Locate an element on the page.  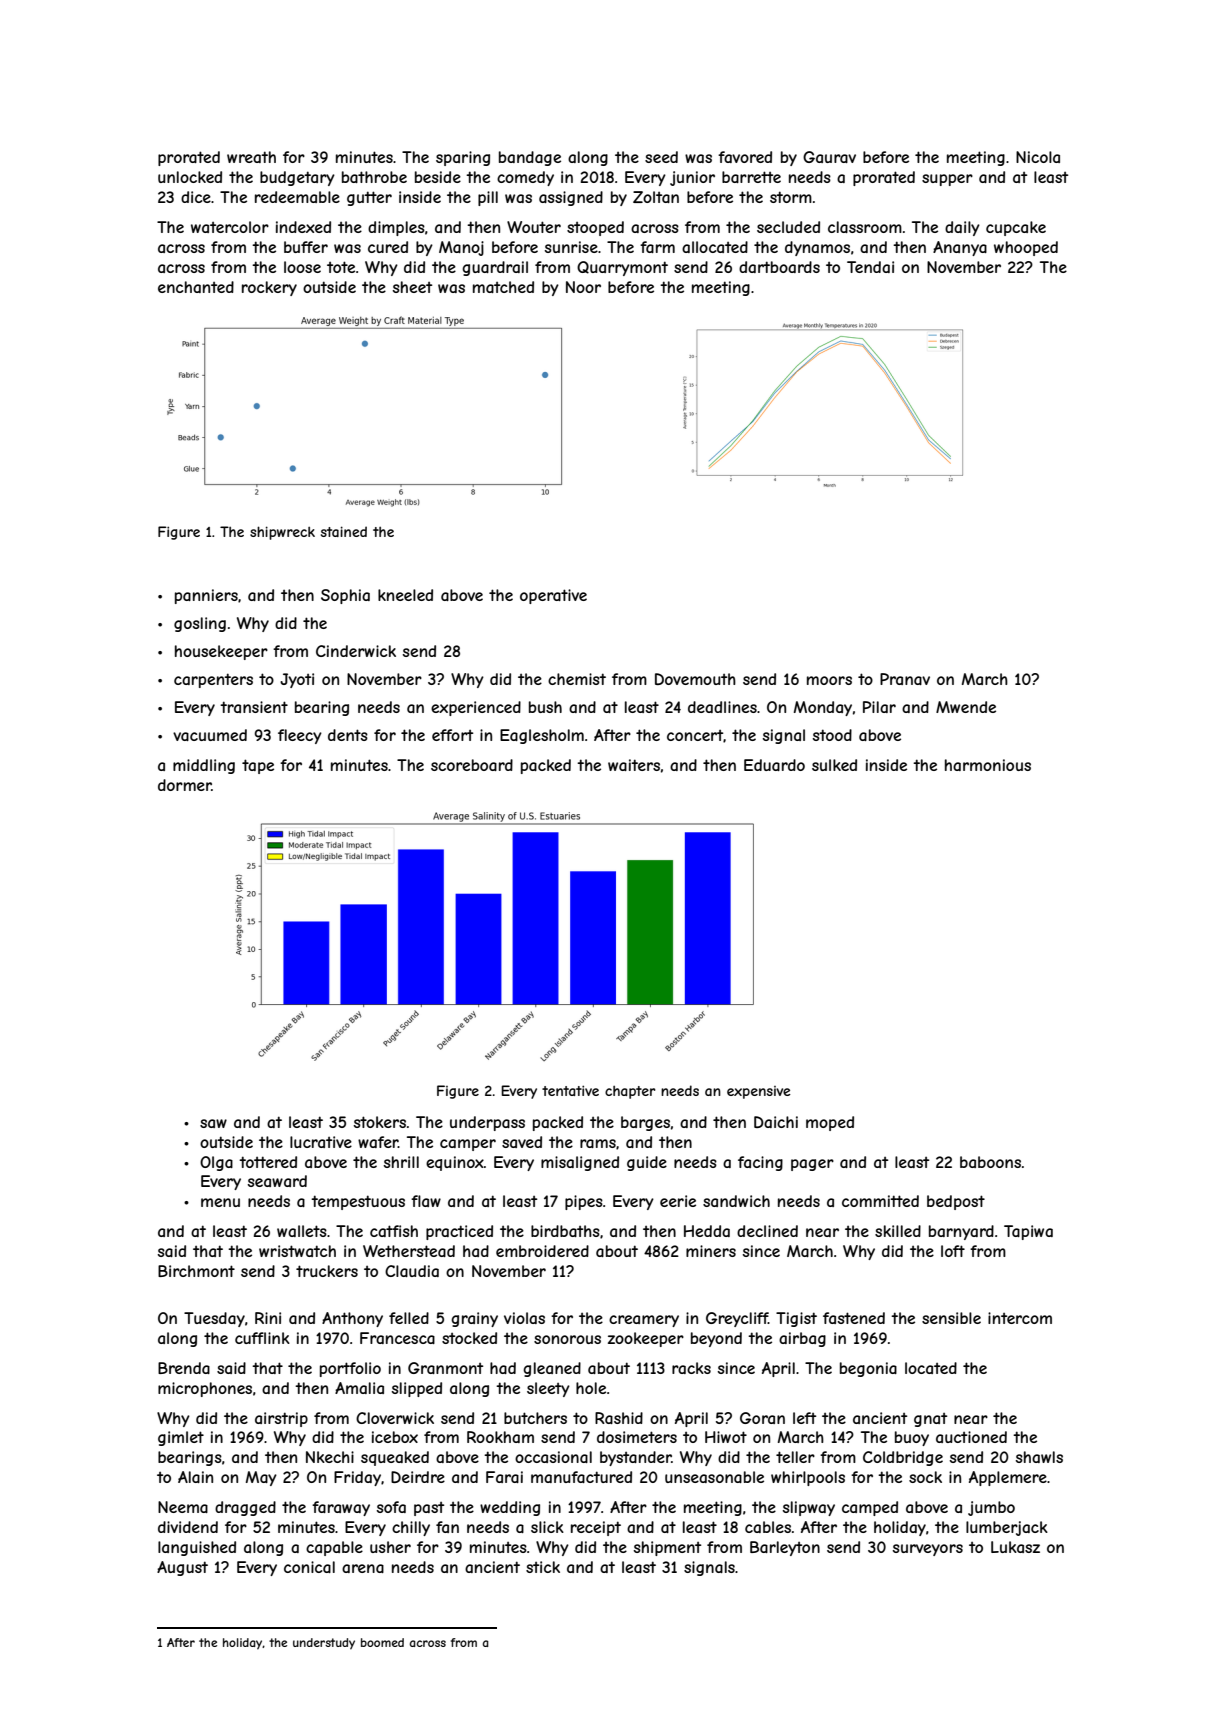
sulked is located at coordinates (834, 765).
